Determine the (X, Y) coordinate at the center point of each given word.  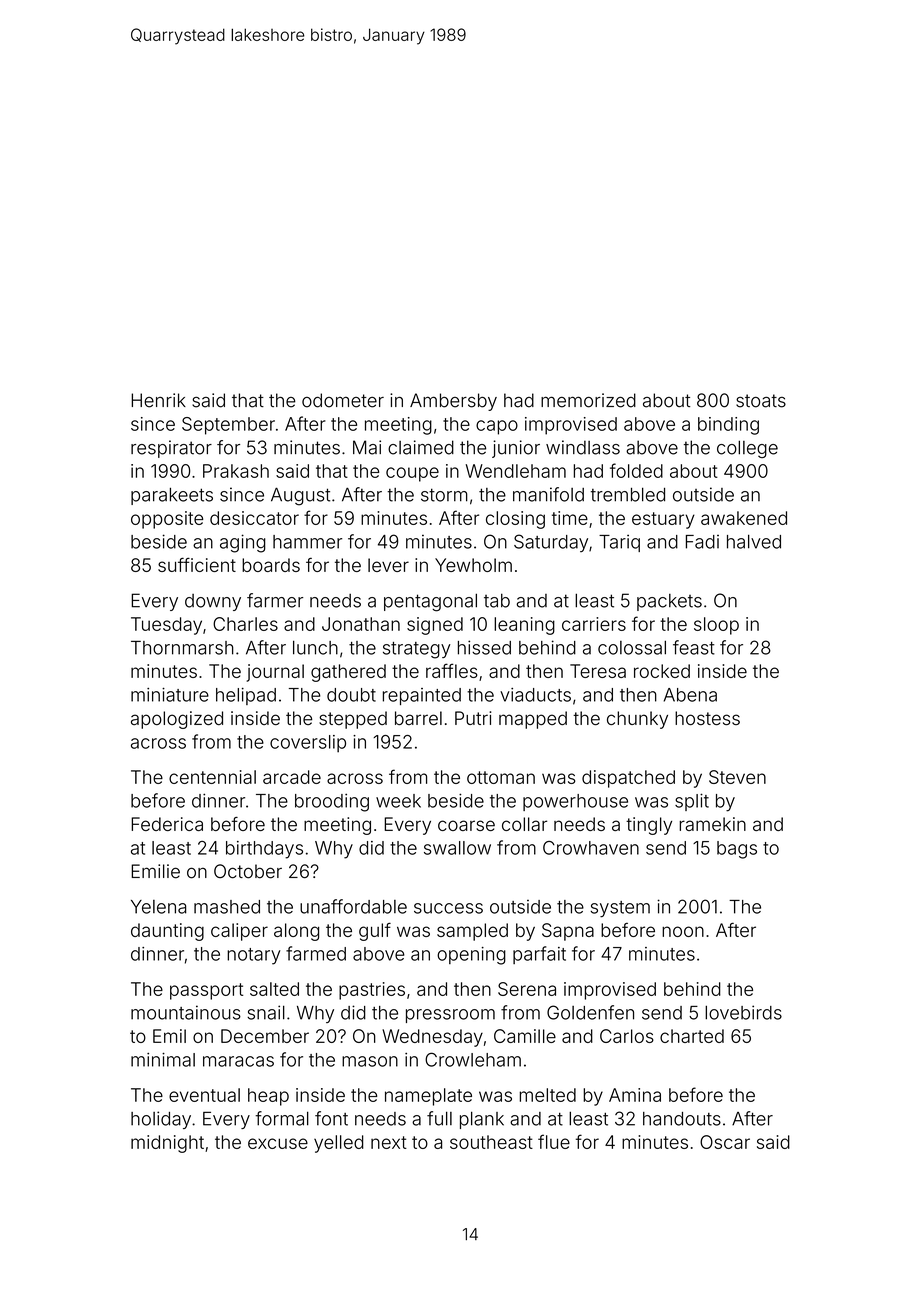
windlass (583, 447)
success (448, 908)
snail (266, 1012)
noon (683, 931)
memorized (588, 400)
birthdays (264, 850)
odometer (343, 400)
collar (524, 824)
